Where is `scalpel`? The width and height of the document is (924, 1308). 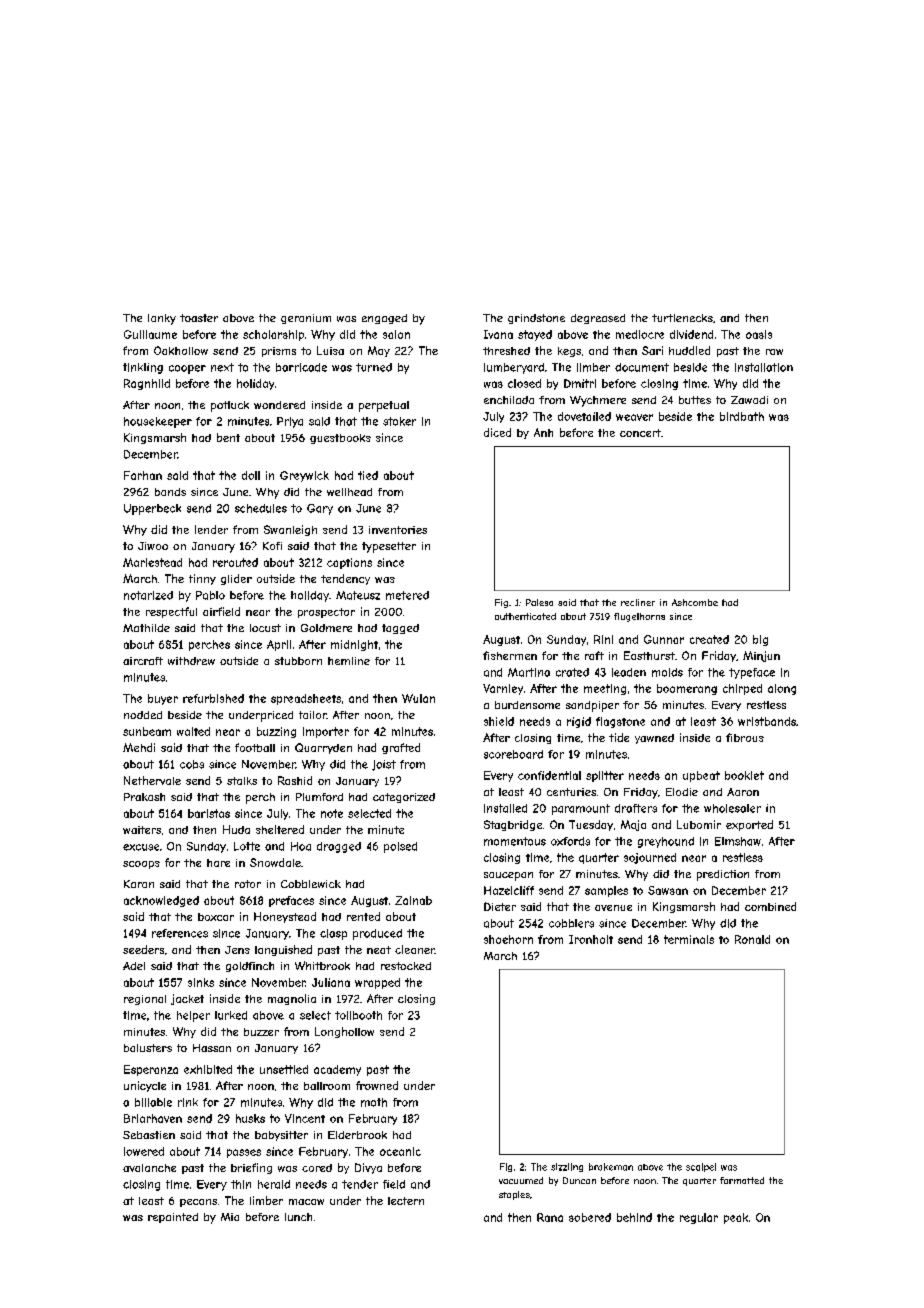 scalpel is located at coordinates (701, 1167).
